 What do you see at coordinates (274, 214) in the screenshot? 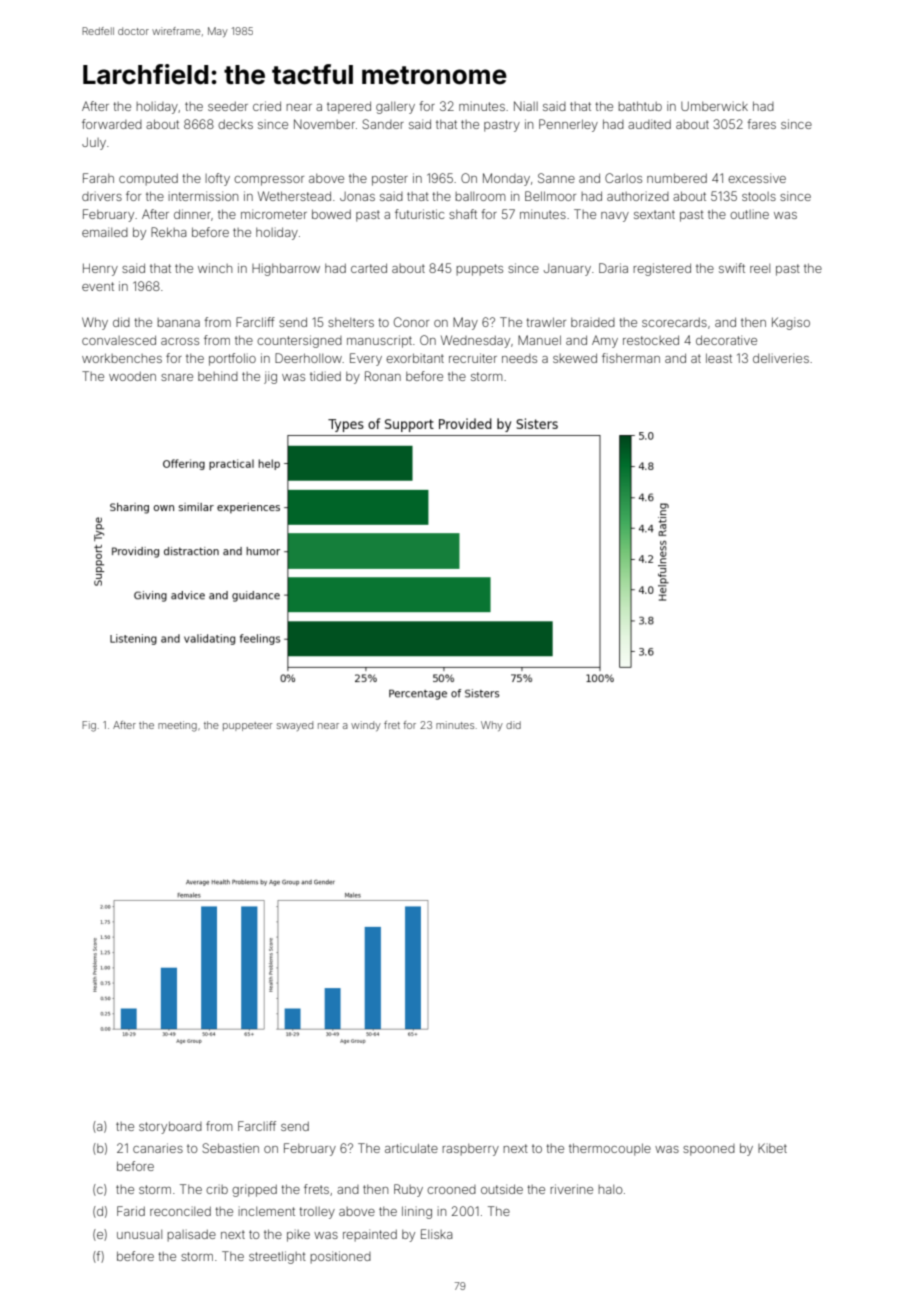
I see `micrometer` at bounding box center [274, 214].
